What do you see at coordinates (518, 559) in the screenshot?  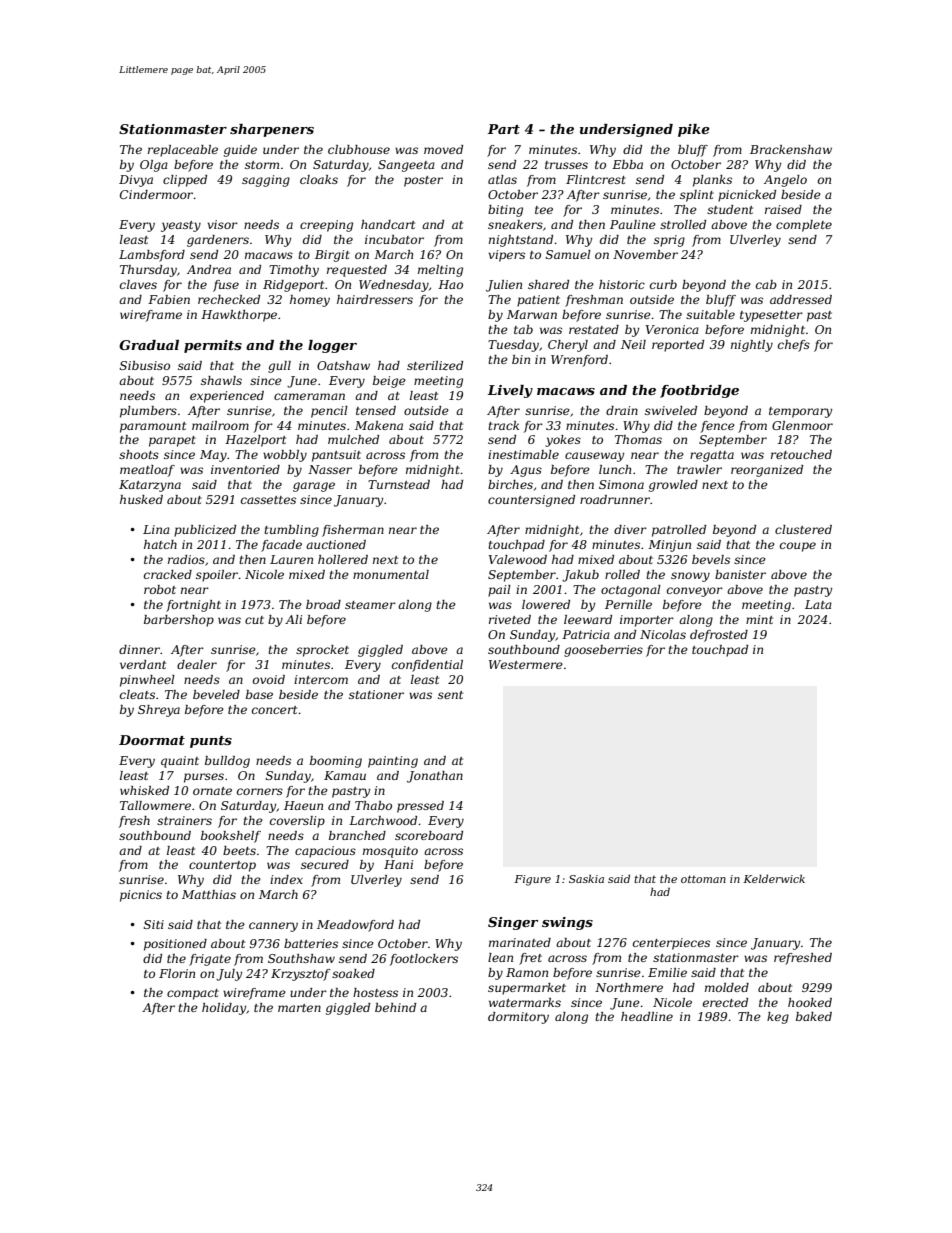 I see `Valewood` at bounding box center [518, 559].
